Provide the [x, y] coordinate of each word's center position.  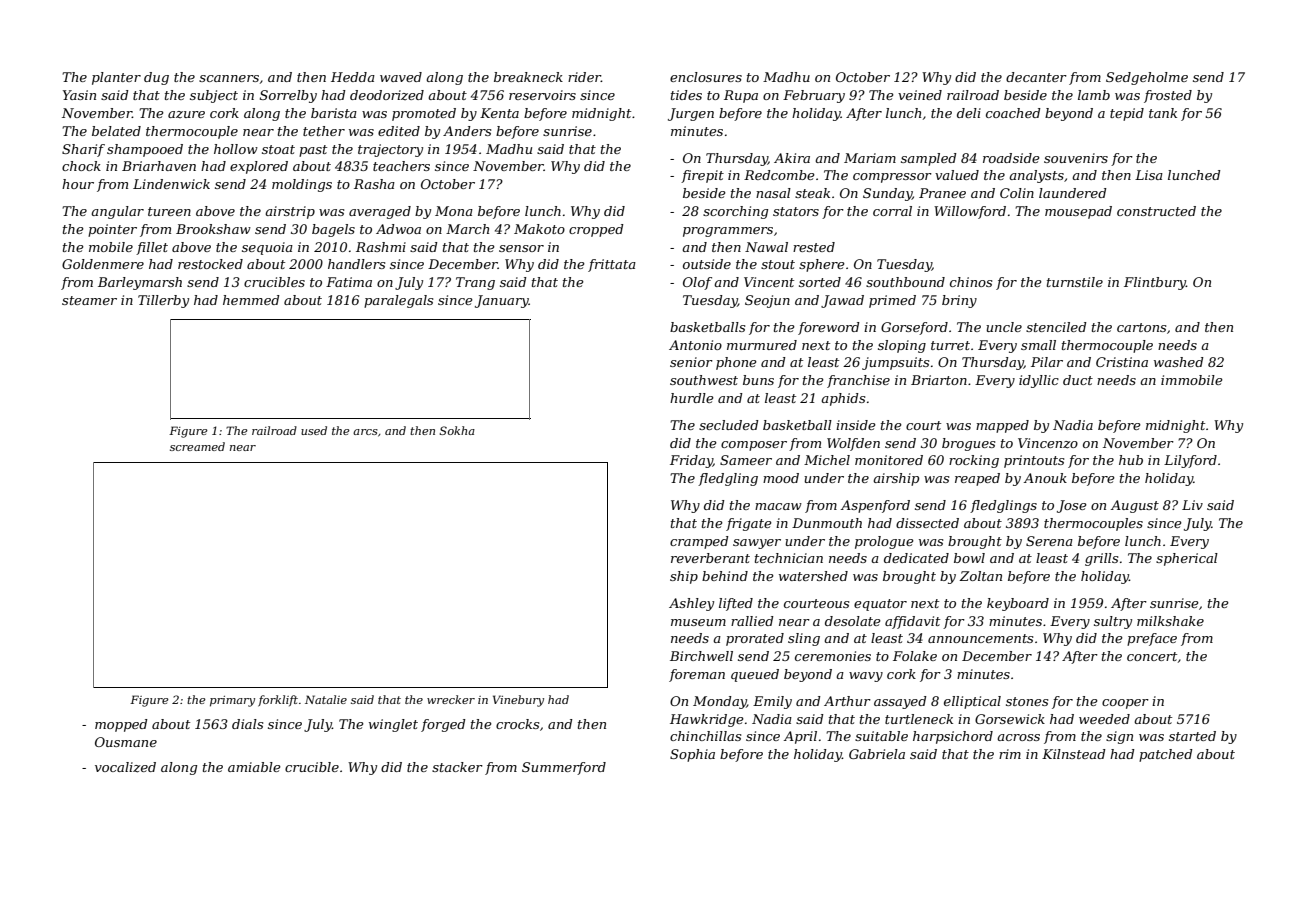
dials [247, 724]
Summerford [564, 768]
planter [116, 78]
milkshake [1170, 621]
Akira [792, 158]
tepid [1127, 114]
